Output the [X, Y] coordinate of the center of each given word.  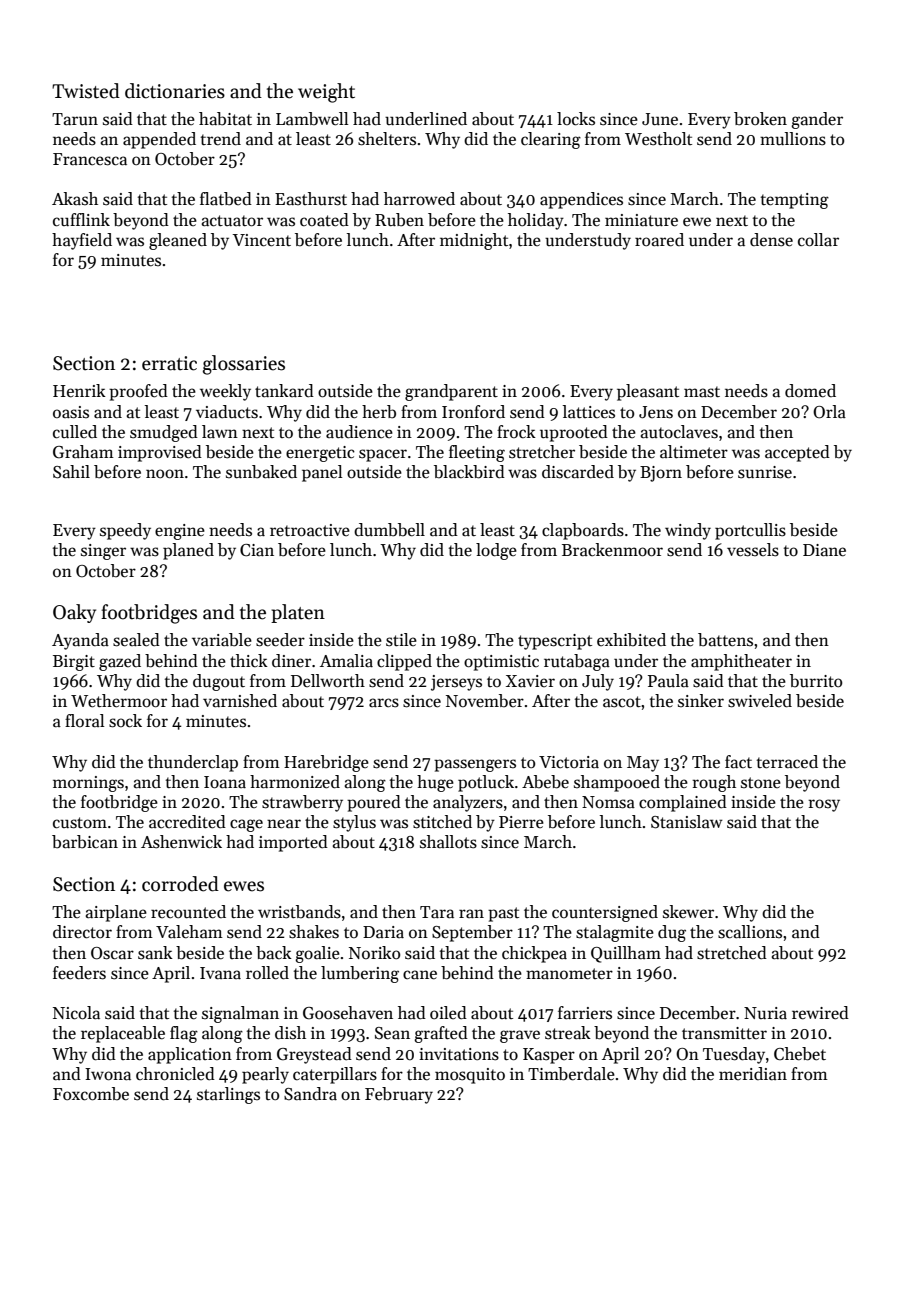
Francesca [90, 159]
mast [702, 392]
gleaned [178, 241]
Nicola [76, 1013]
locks [576, 119]
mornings [88, 784]
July [598, 682]
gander [817, 120]
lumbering [360, 974]
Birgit [74, 663]
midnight [474, 241]
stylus [354, 823]
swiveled [760, 701]
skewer [688, 912]
